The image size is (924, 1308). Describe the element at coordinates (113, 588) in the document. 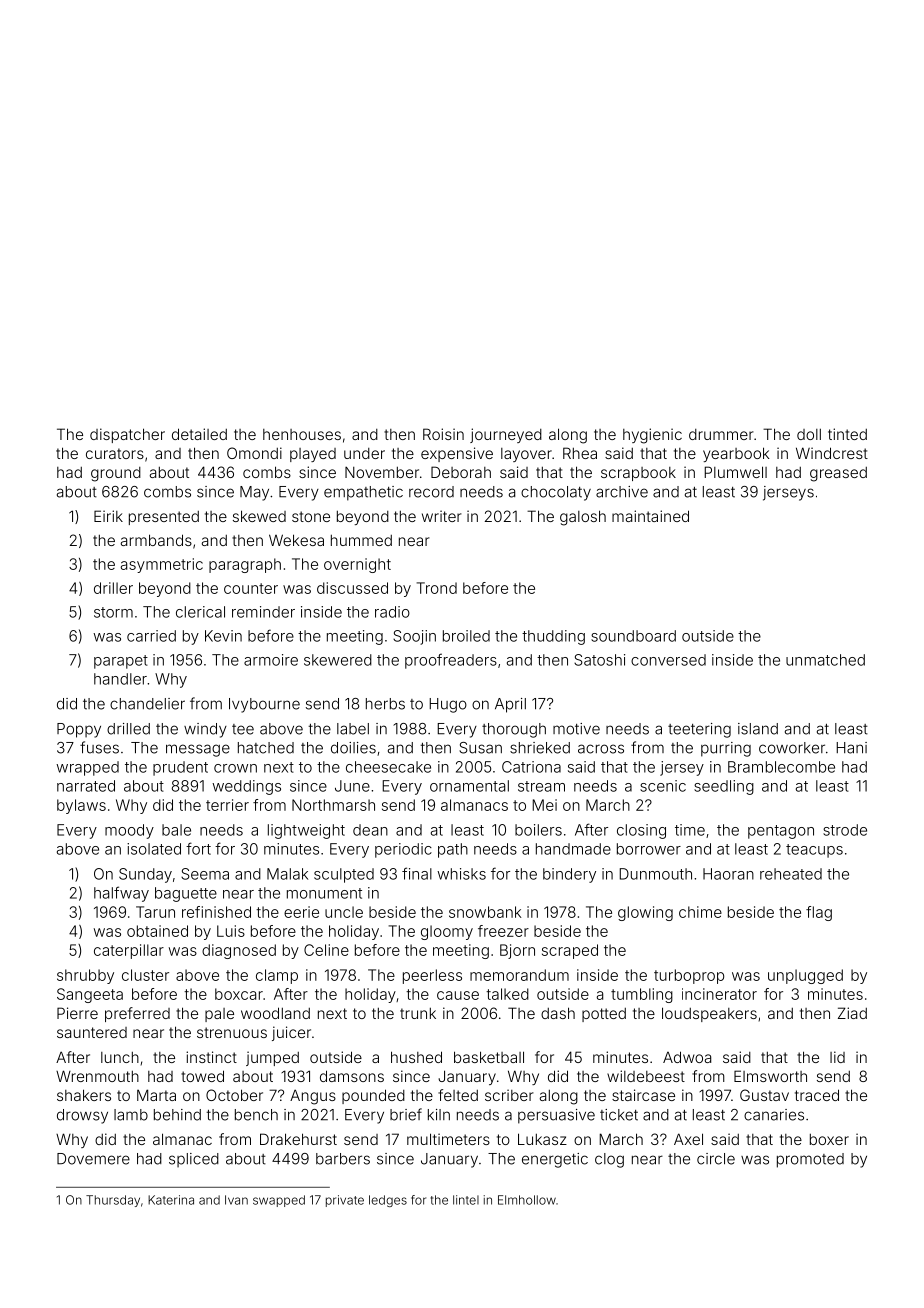

I see `driller` at that location.
